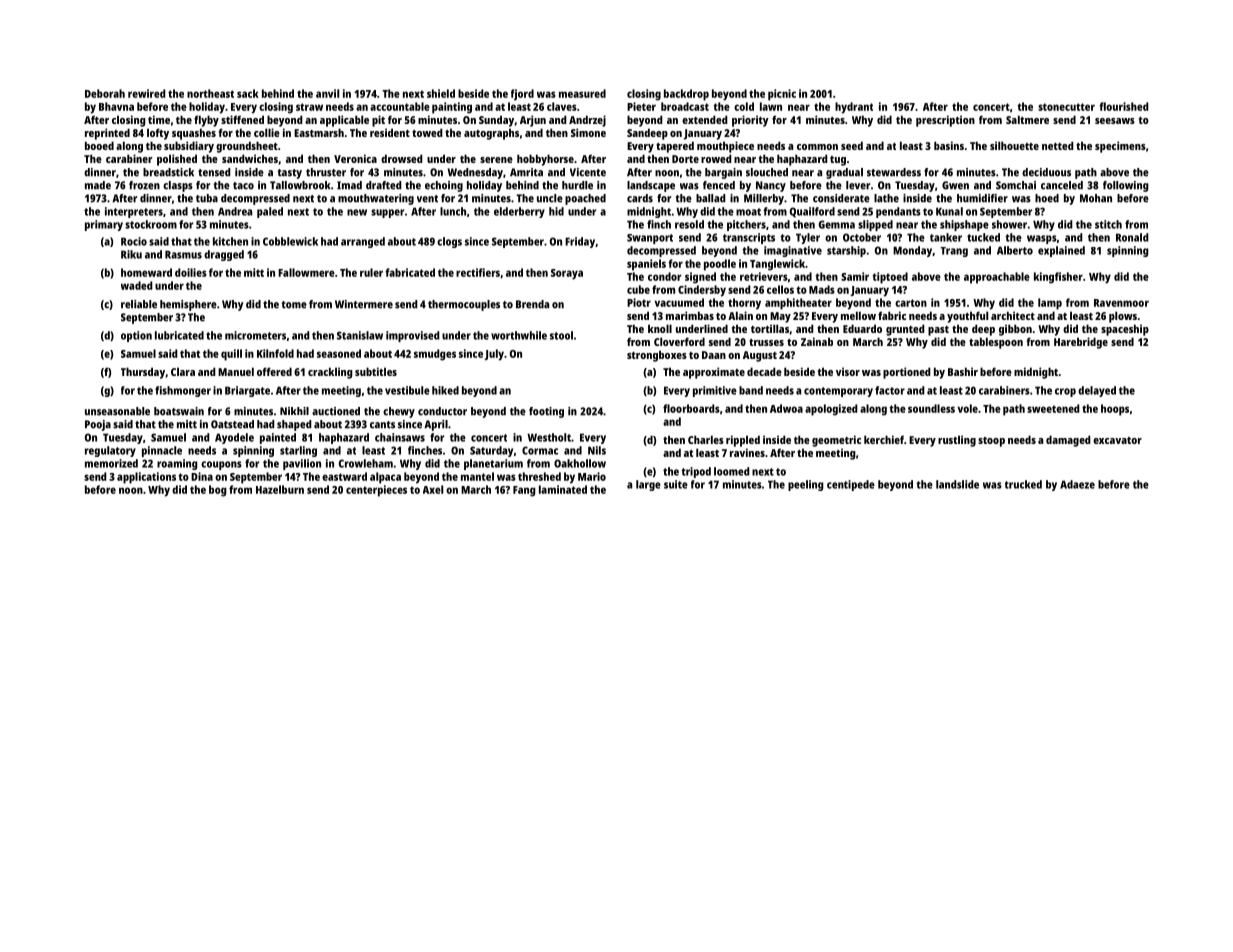  I want to click on Monday, so click(912, 251).
